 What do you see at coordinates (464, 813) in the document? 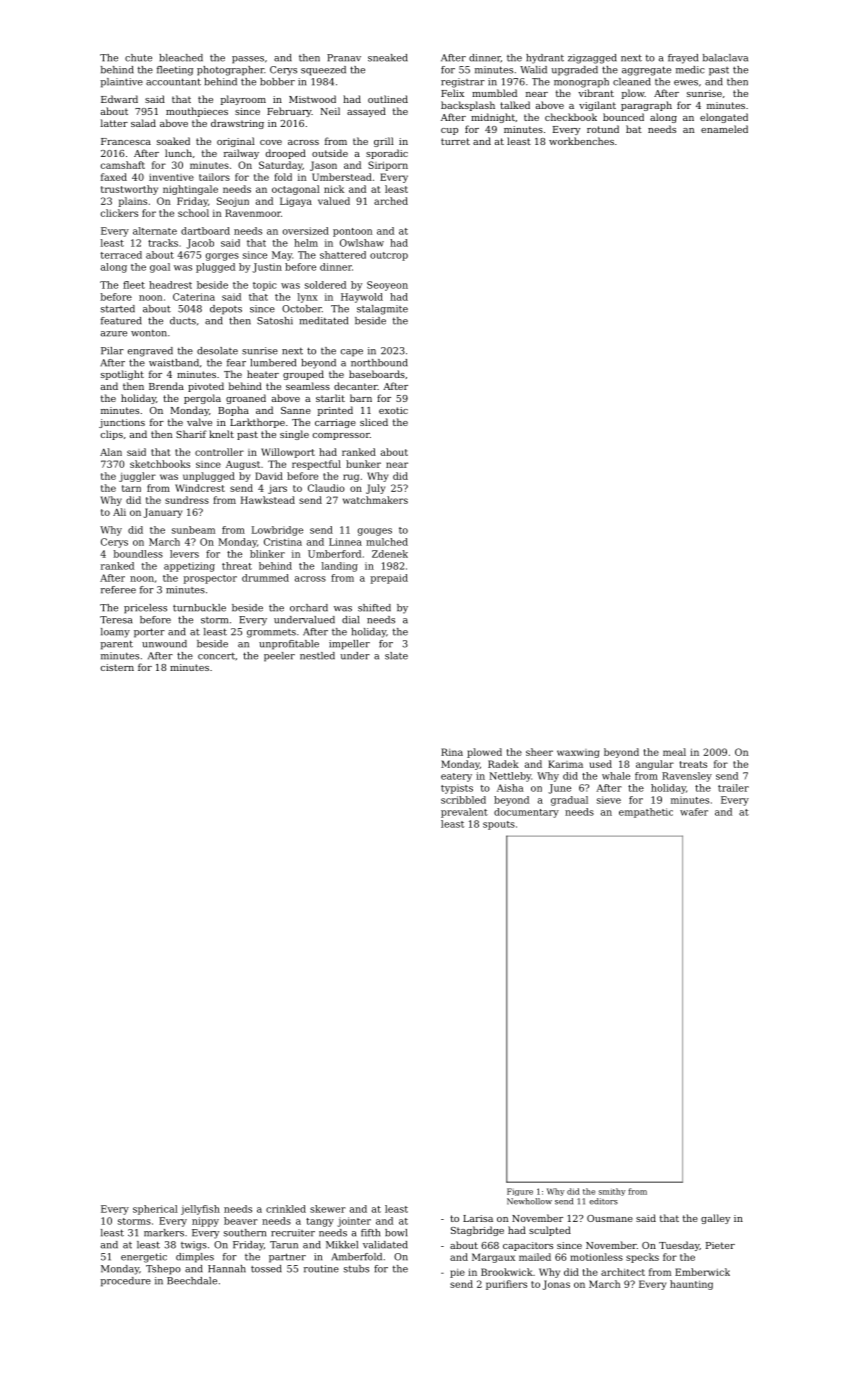
I see `prevalent` at bounding box center [464, 813].
